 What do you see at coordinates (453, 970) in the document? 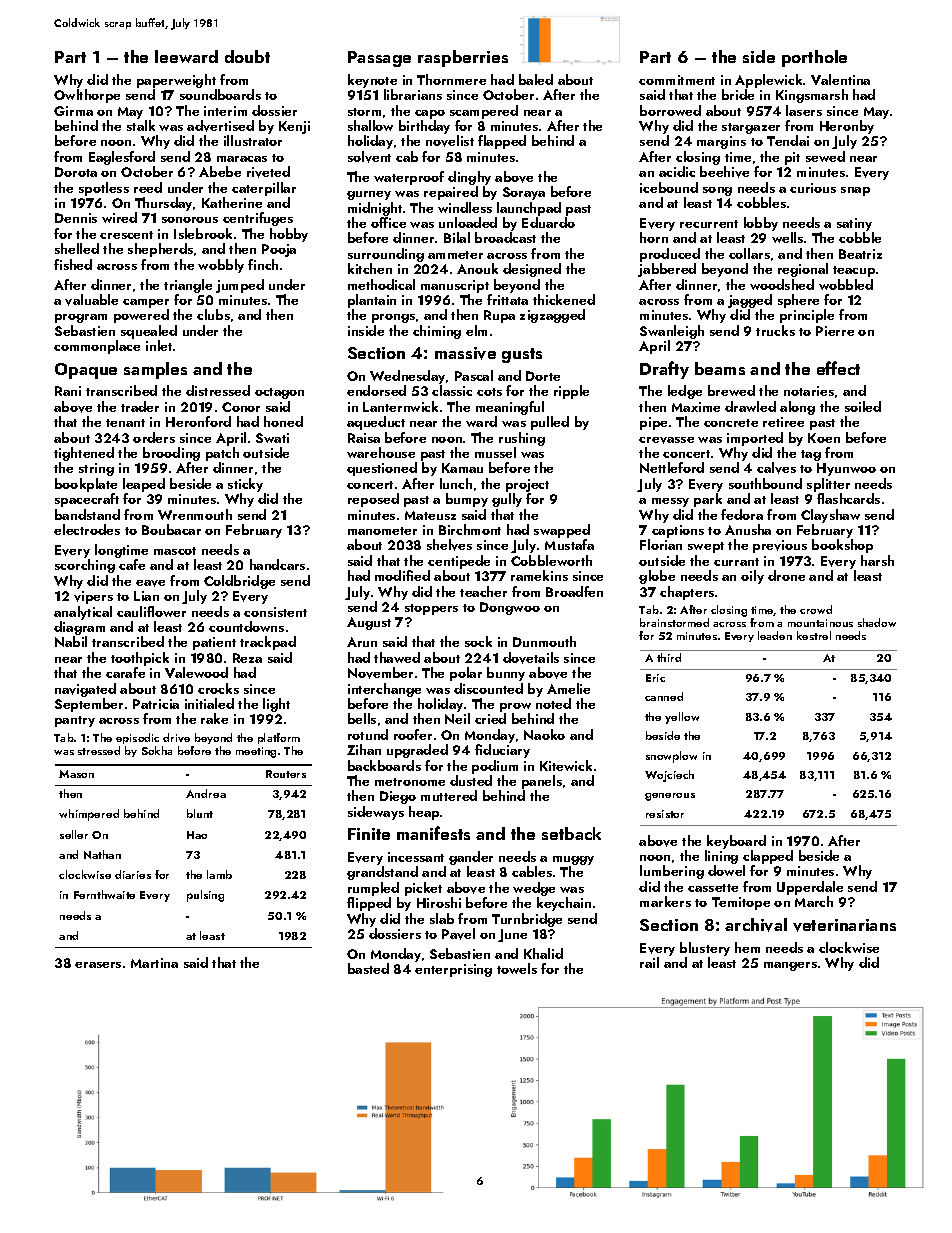
I see `enterprising` at bounding box center [453, 970].
